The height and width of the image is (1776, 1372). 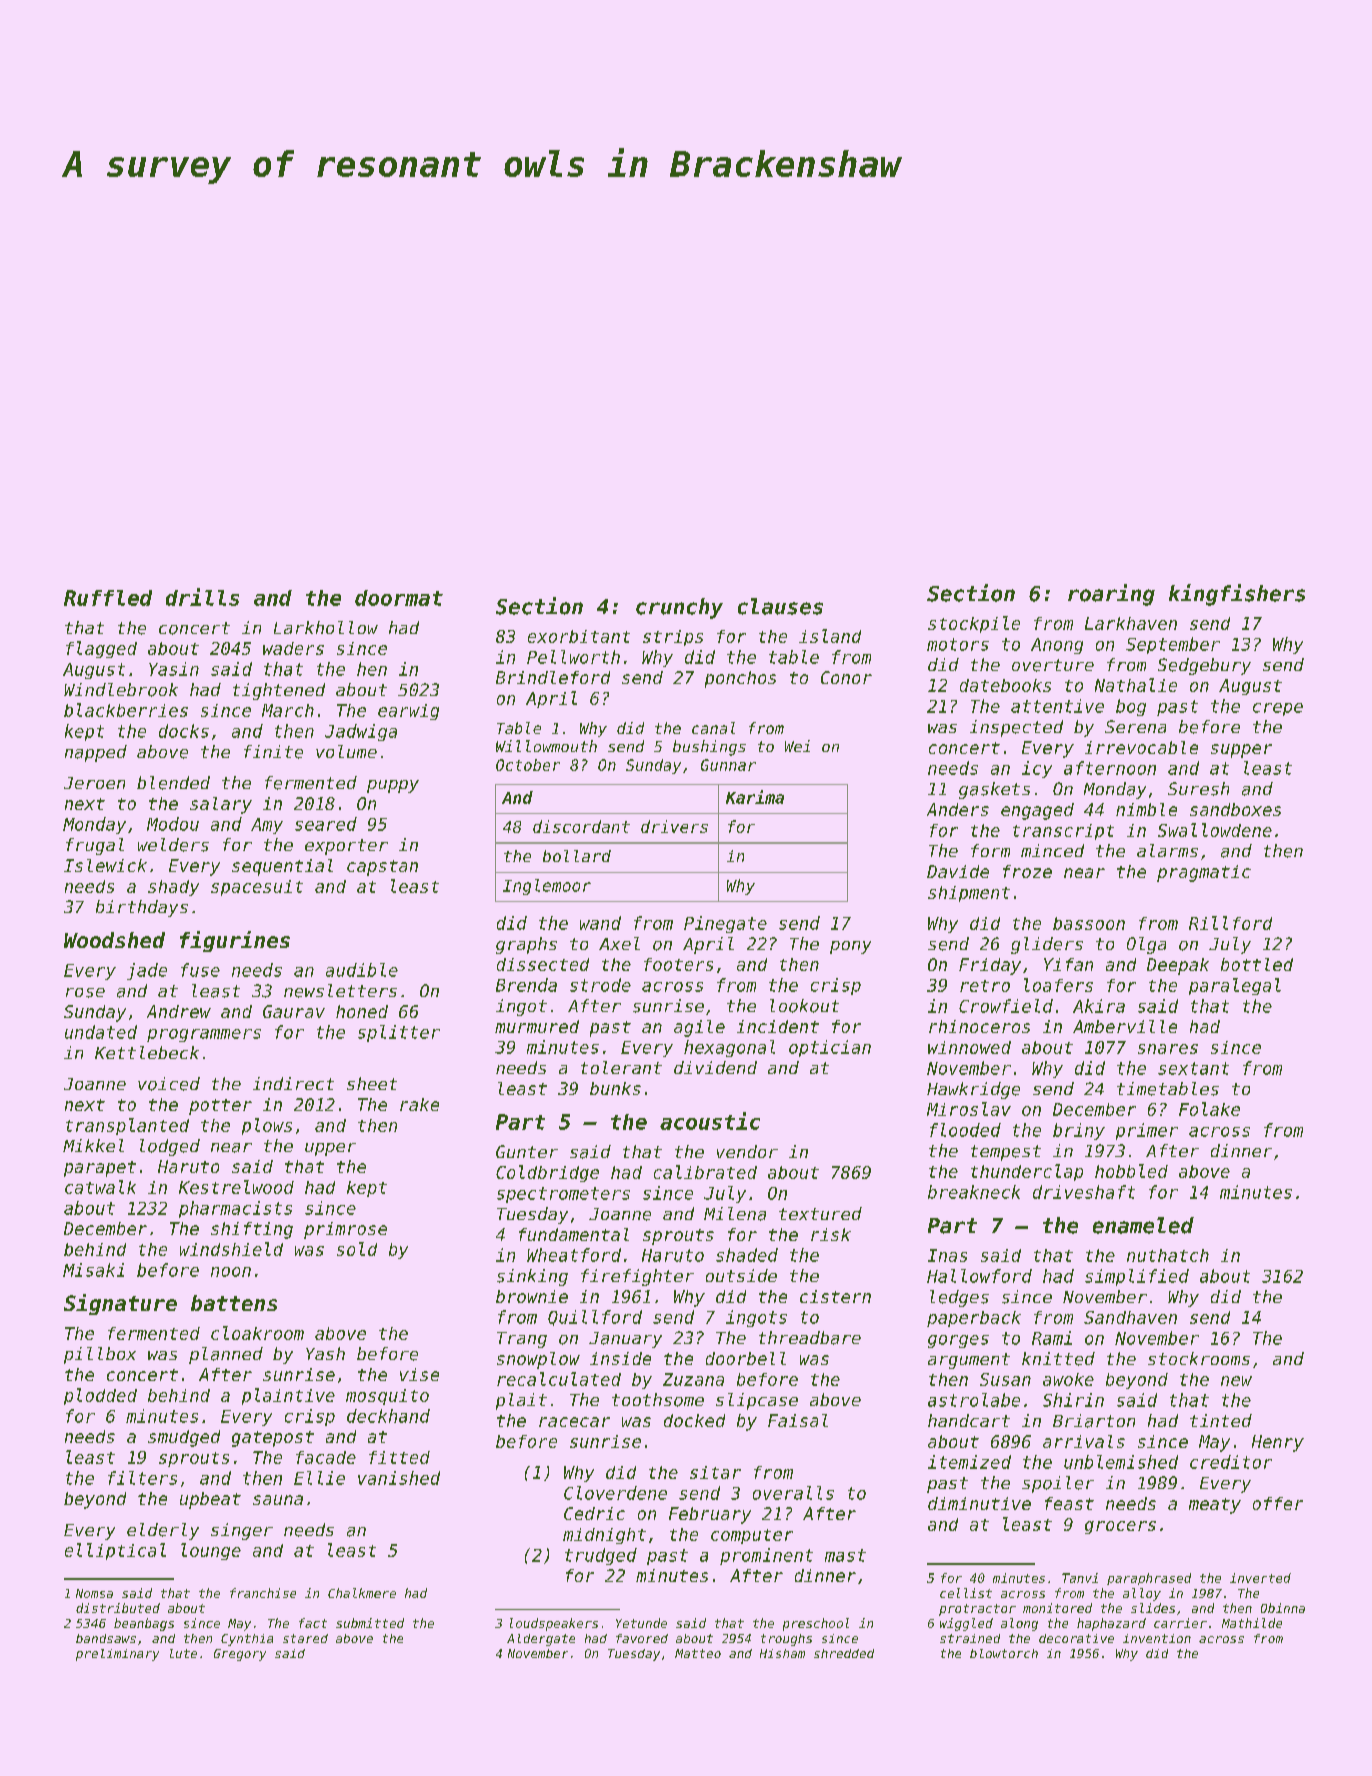 I want to click on crunchy, so click(x=679, y=608).
